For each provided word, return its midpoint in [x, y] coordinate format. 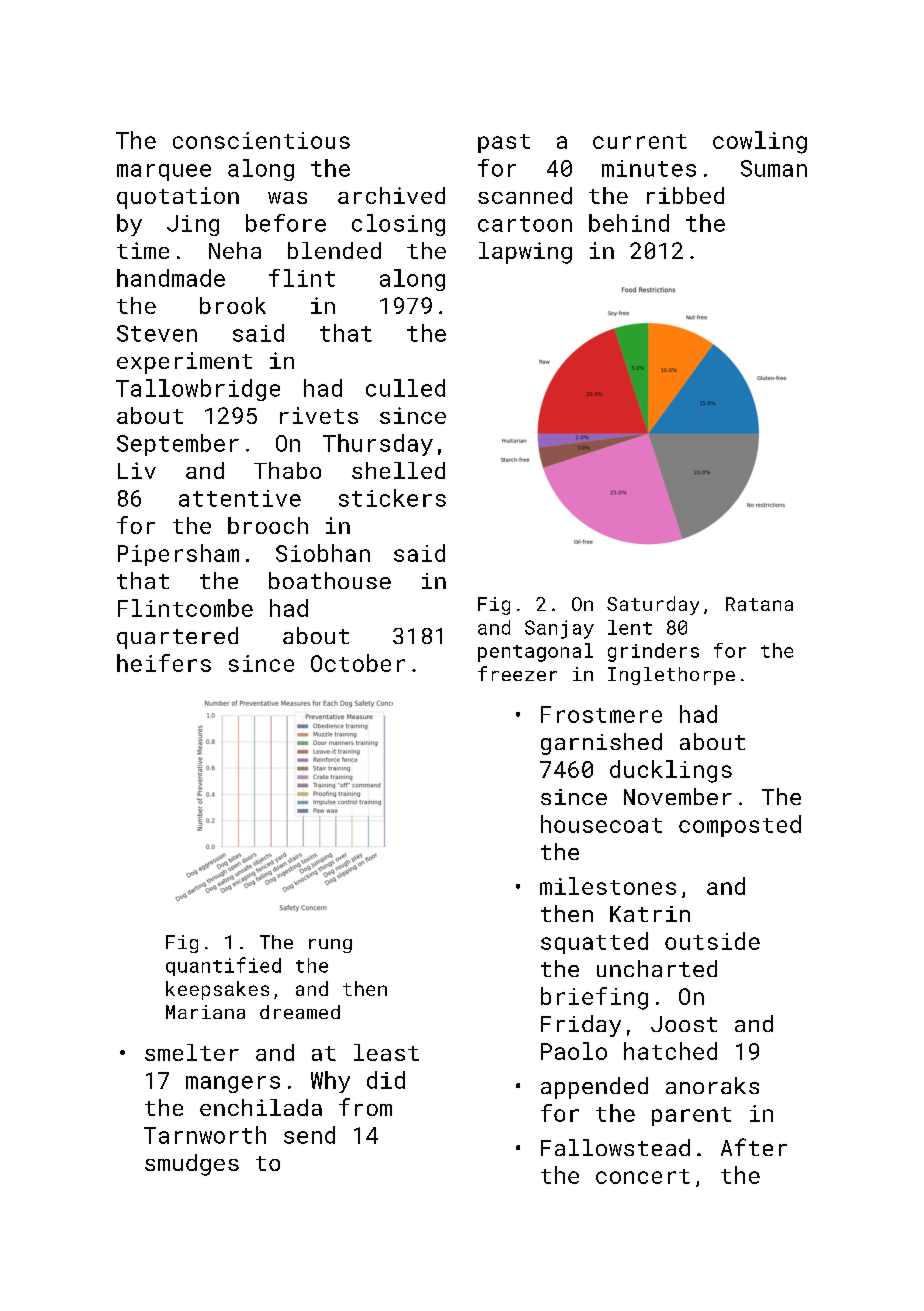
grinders [653, 652]
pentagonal [535, 652]
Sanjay [559, 629]
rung [330, 946]
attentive [240, 498]
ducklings [671, 771]
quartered [177, 638]
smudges [192, 1165]
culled [405, 388]
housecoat [601, 824]
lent [630, 627]
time [143, 250]
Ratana [759, 604]
